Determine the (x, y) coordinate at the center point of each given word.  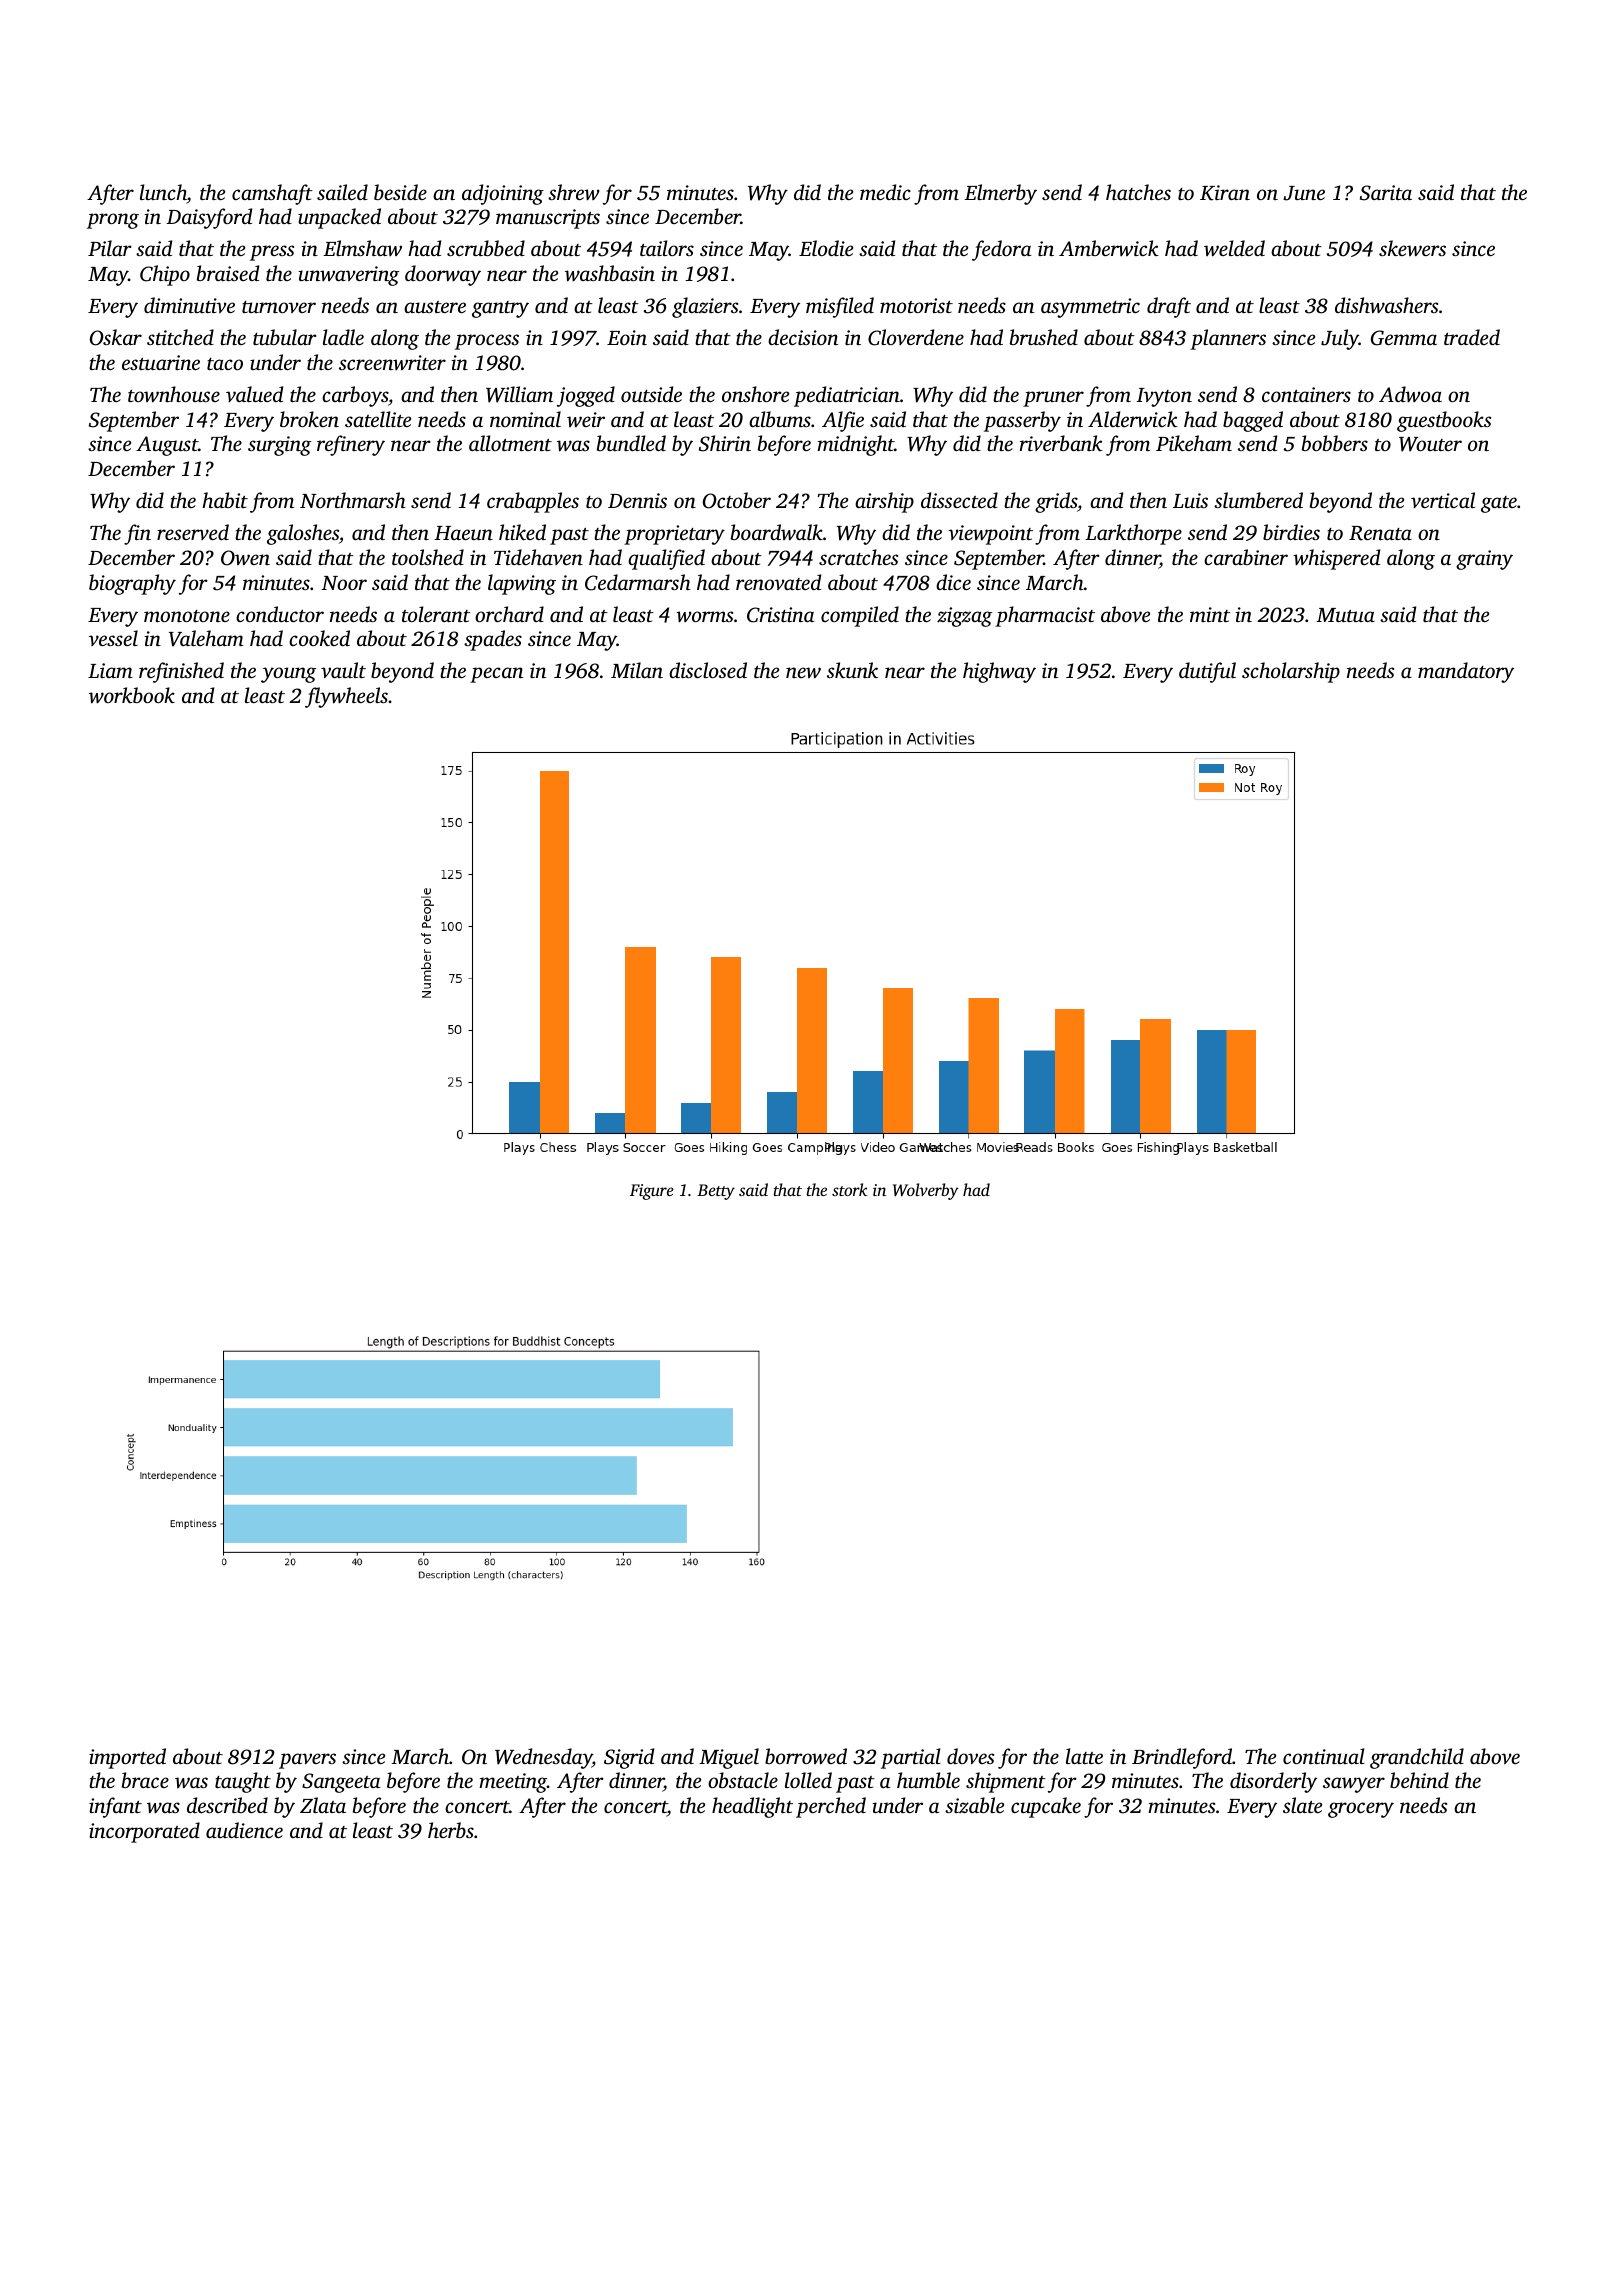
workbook (132, 695)
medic (885, 192)
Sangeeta (341, 1783)
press (272, 253)
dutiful (1207, 672)
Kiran (1225, 193)
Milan (637, 670)
